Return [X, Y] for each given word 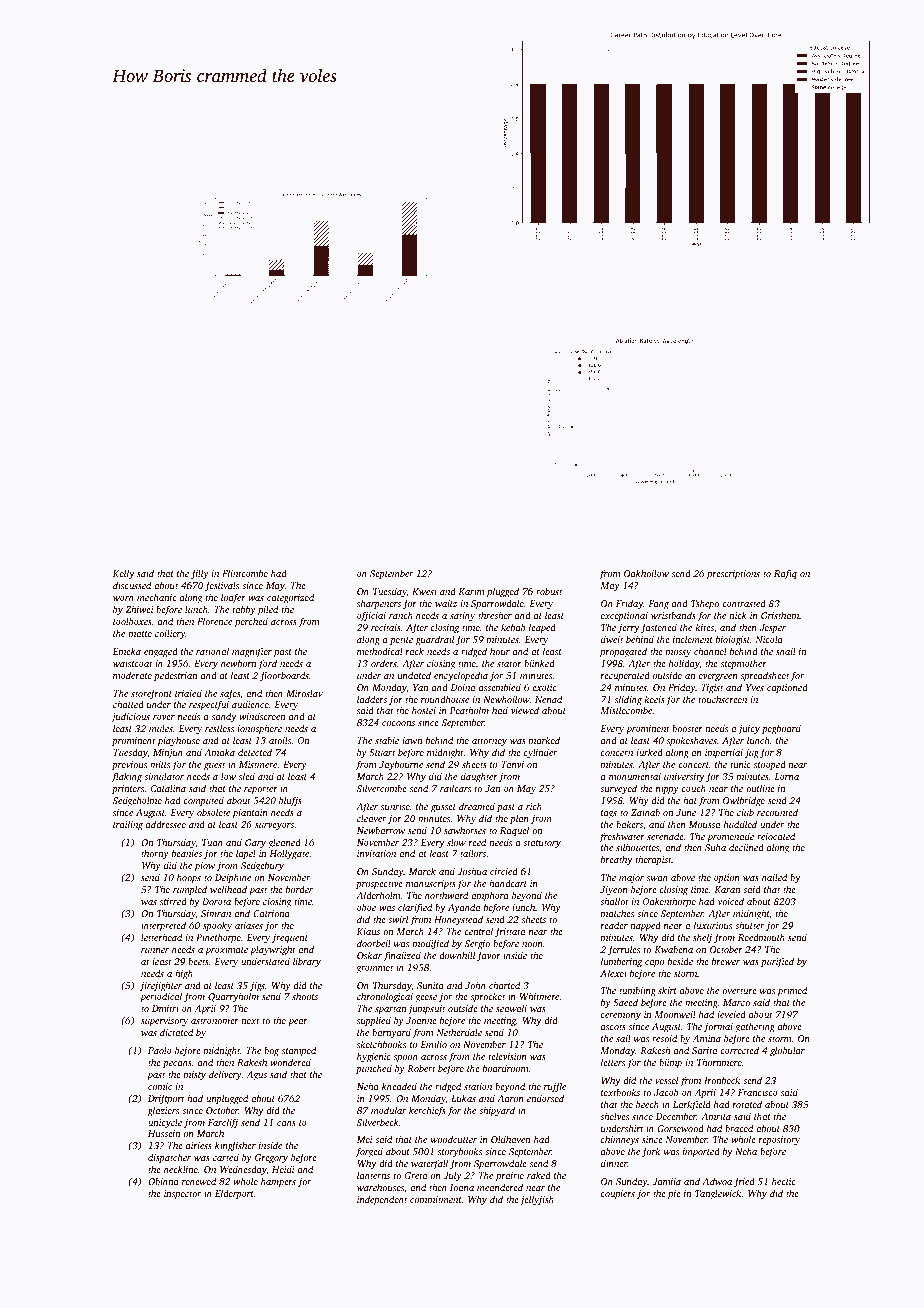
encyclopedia [461, 676]
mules [161, 728]
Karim [471, 591]
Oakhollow [646, 573]
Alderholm [378, 895]
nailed [774, 877]
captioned [787, 688]
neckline [181, 1169]
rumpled [190, 890]
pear [298, 1022]
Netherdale [459, 1032]
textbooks [620, 1092]
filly [200, 574]
